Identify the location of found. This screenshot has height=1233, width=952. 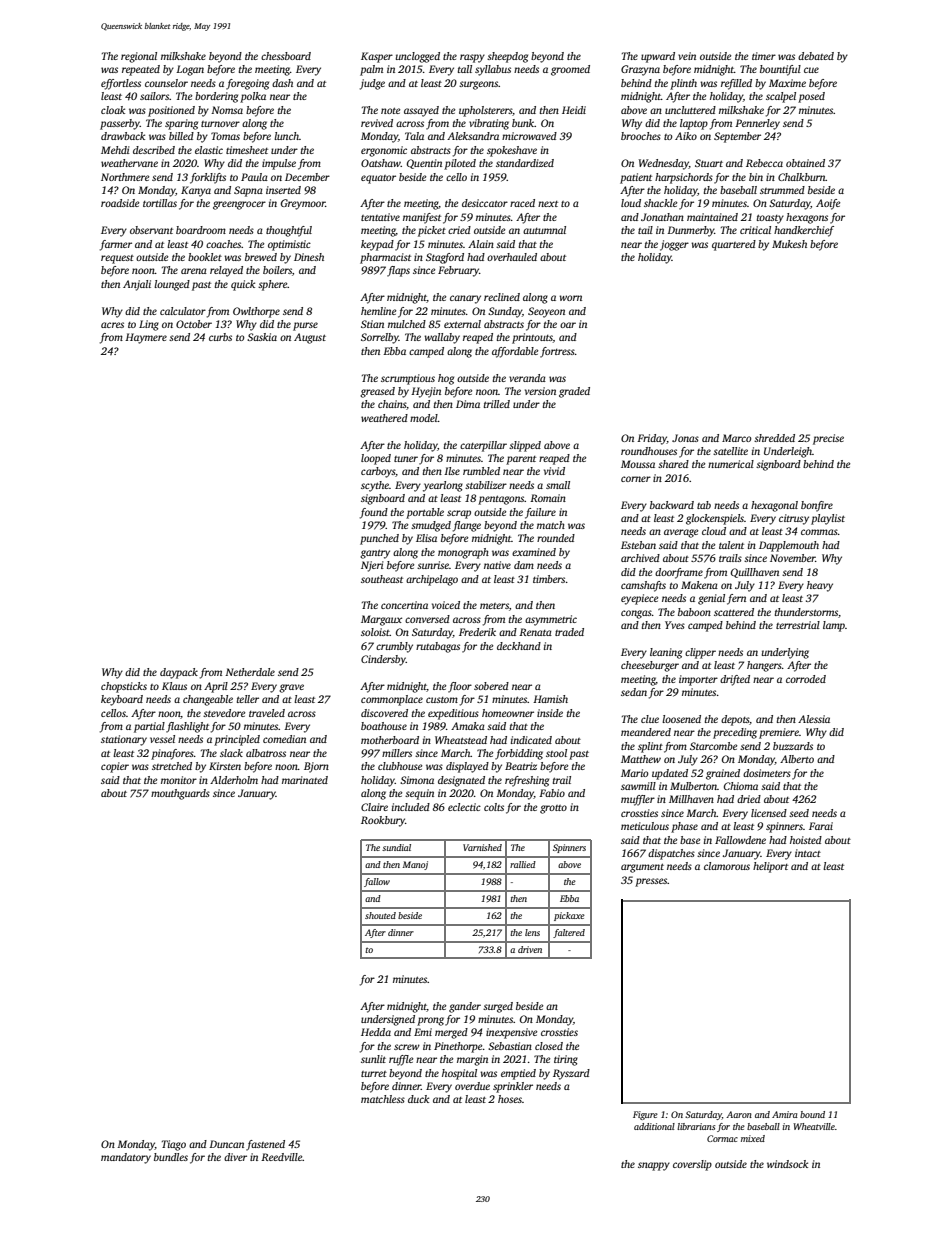
(374, 513).
